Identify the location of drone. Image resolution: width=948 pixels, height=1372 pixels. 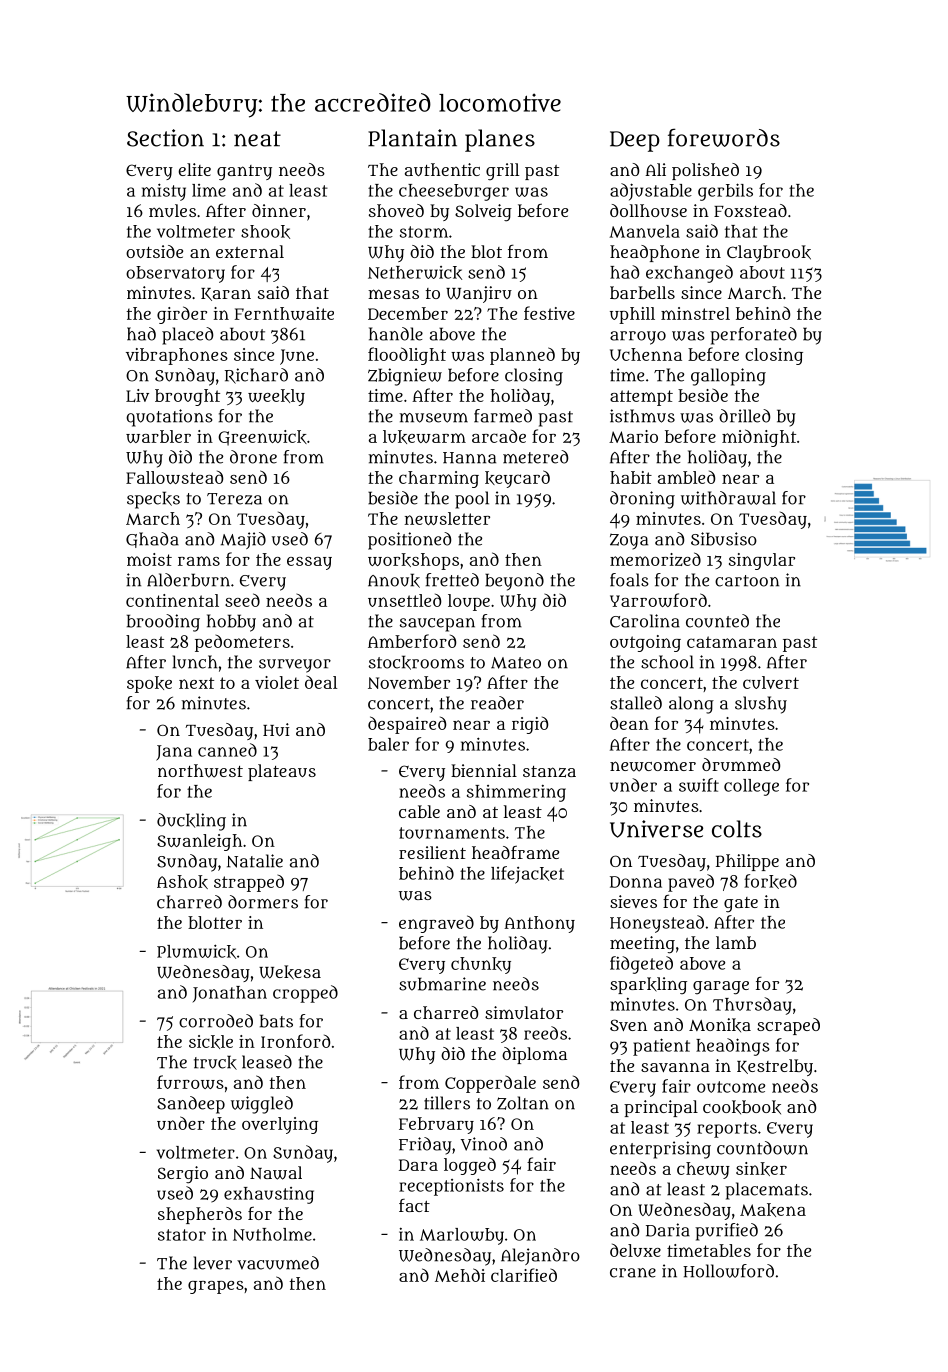
(253, 457).
